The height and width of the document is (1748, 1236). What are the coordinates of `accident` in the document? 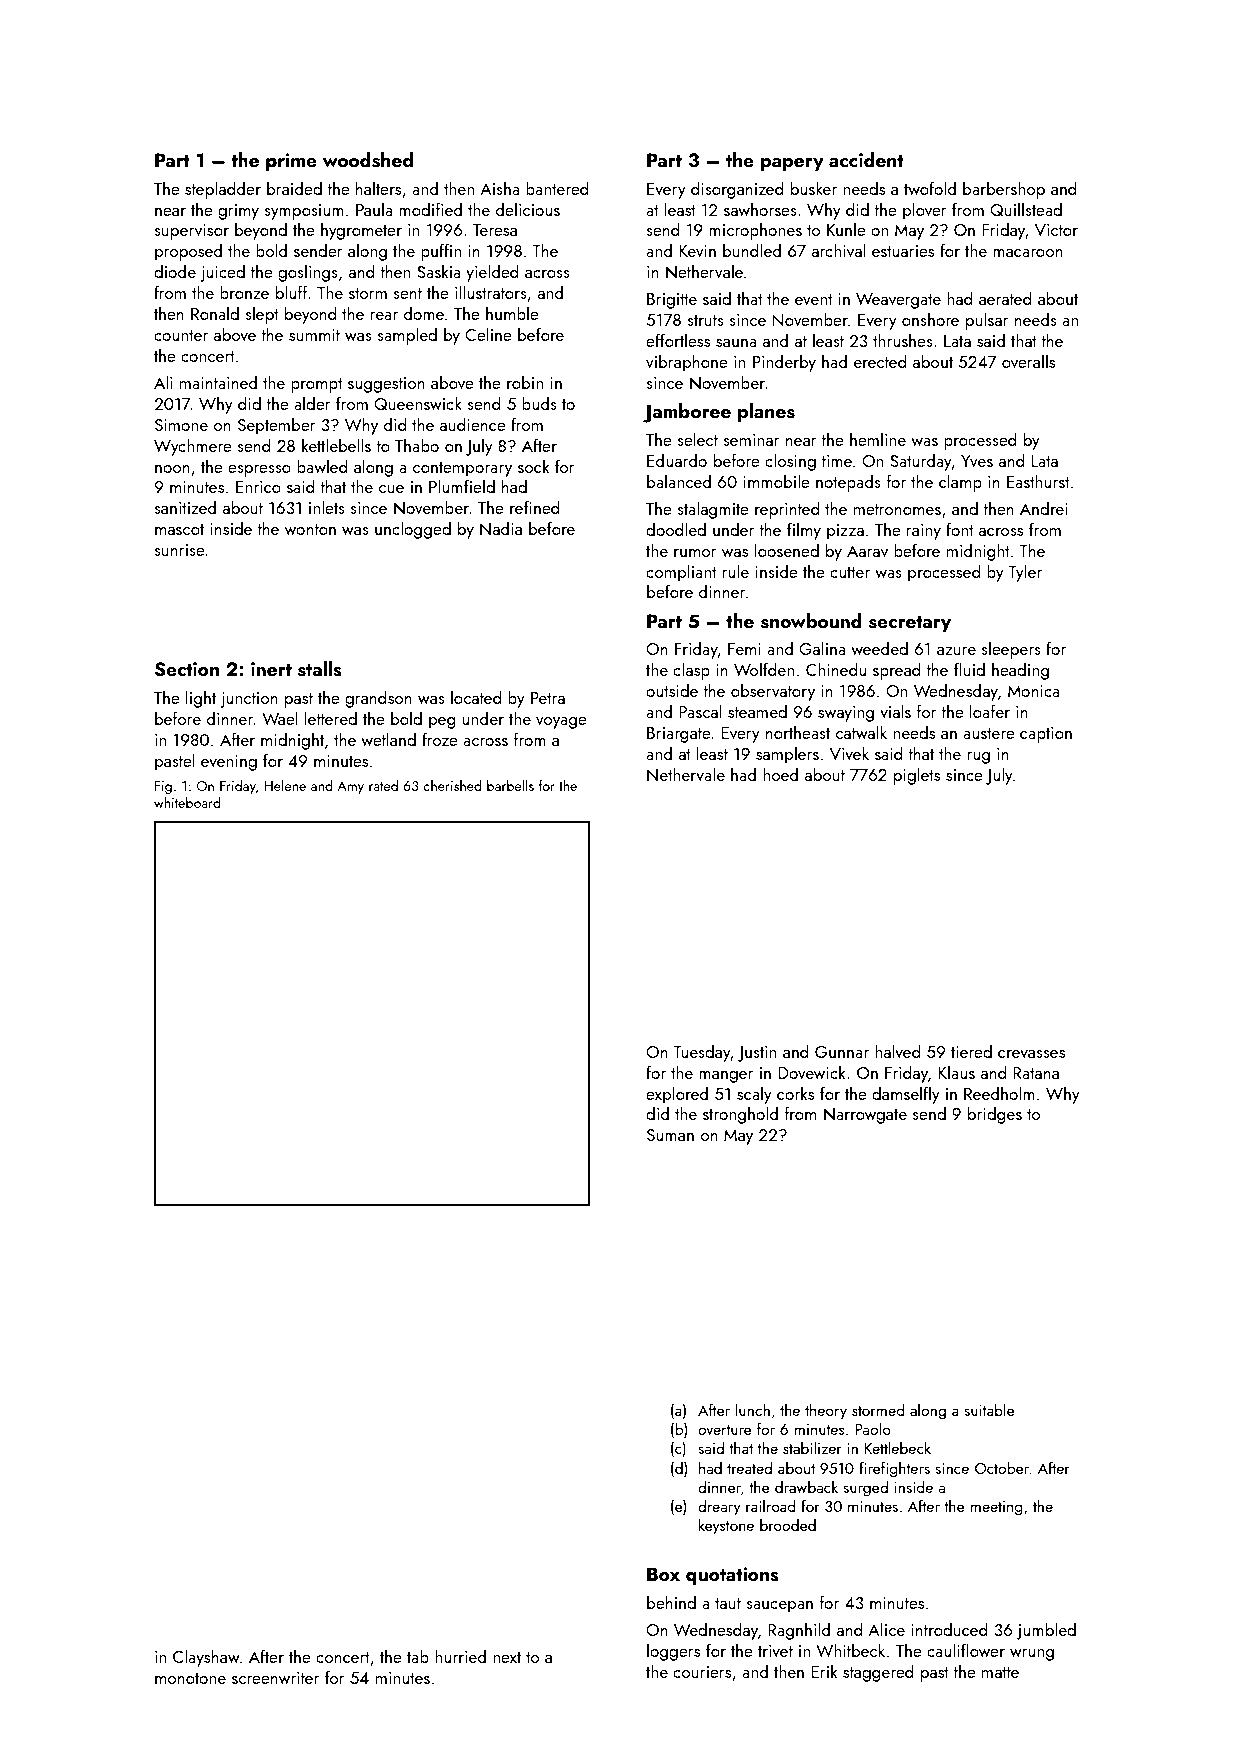 It's located at (866, 159).
